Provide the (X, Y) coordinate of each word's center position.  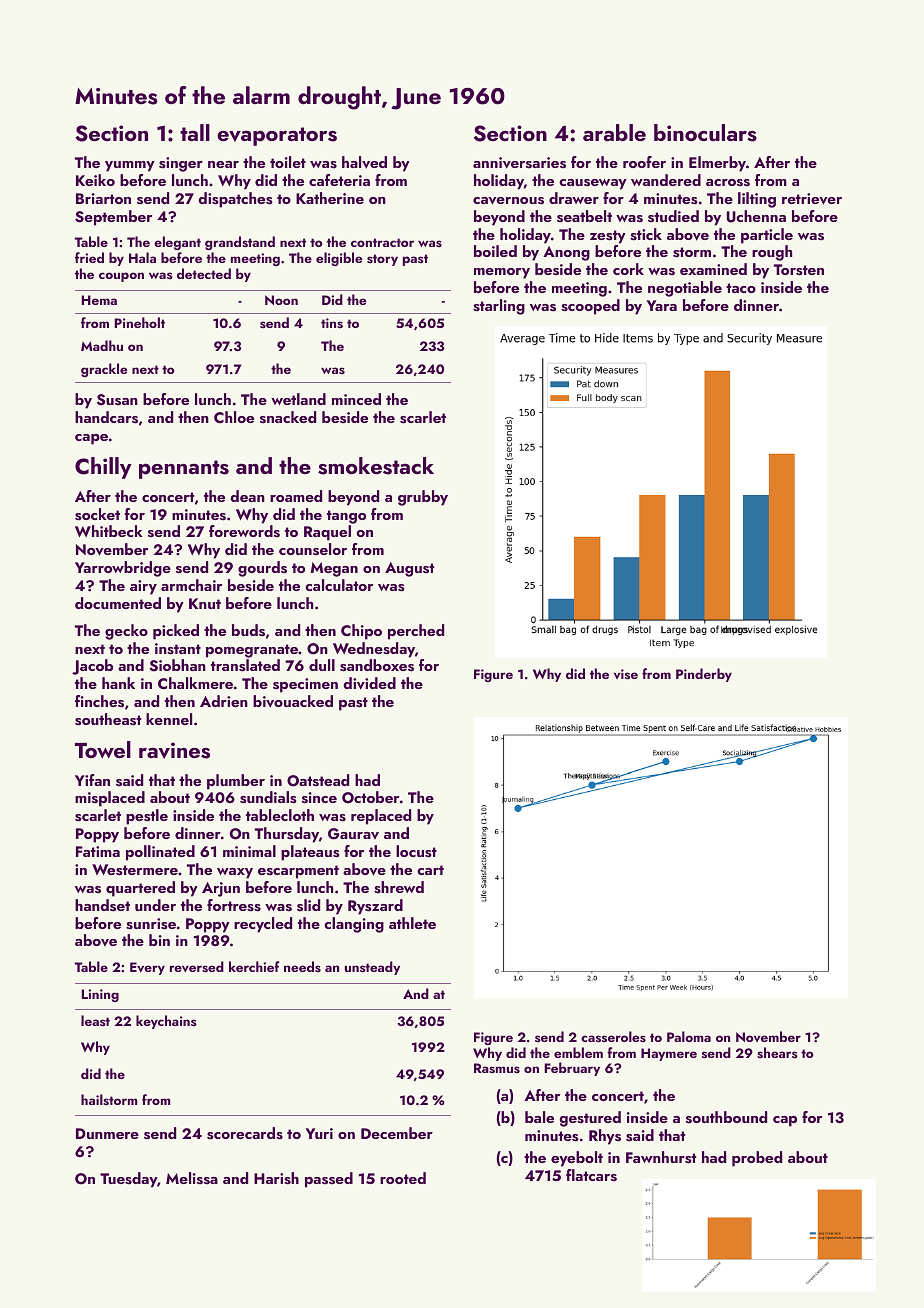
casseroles (613, 1037)
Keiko (95, 180)
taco (741, 288)
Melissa (192, 1178)
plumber (236, 782)
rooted (403, 1178)
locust (416, 851)
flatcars (591, 1175)
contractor (382, 242)
